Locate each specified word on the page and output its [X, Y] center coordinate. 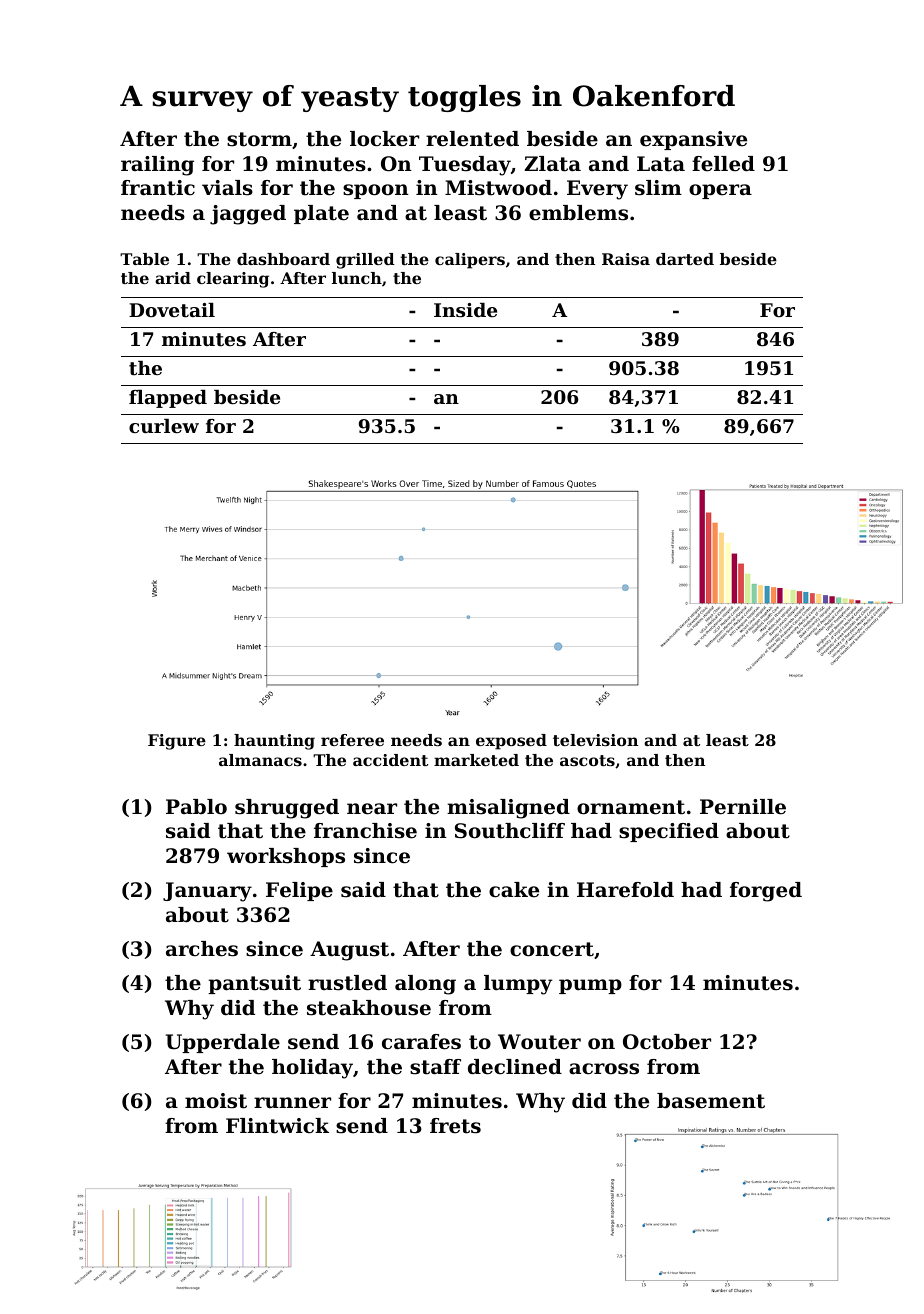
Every [597, 190]
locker [384, 139]
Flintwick [277, 1126]
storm [259, 139]
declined [515, 1067]
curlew [164, 426]
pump [590, 986]
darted [685, 259]
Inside [465, 310]
